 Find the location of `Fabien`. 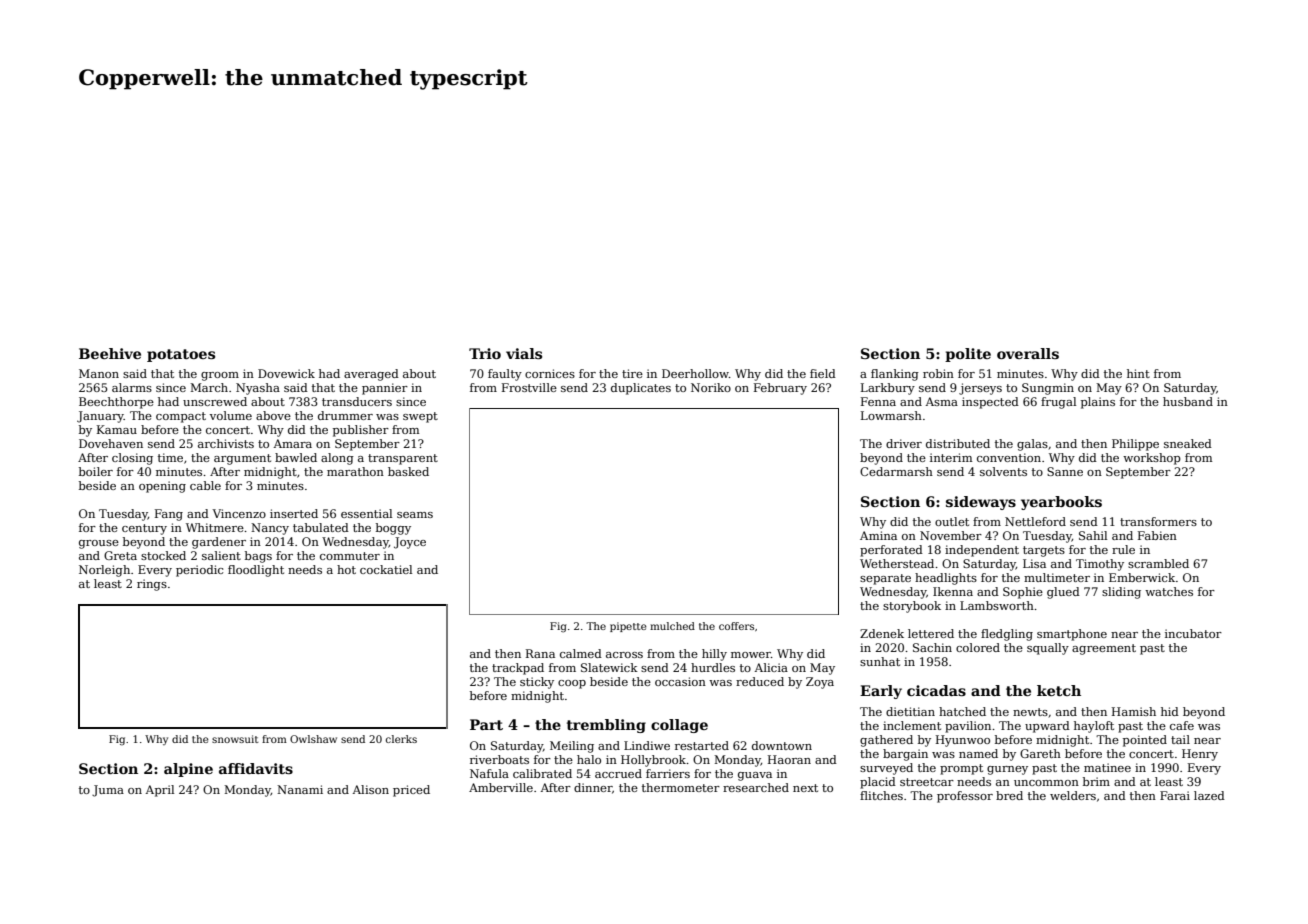

Fabien is located at coordinates (1157, 535).
